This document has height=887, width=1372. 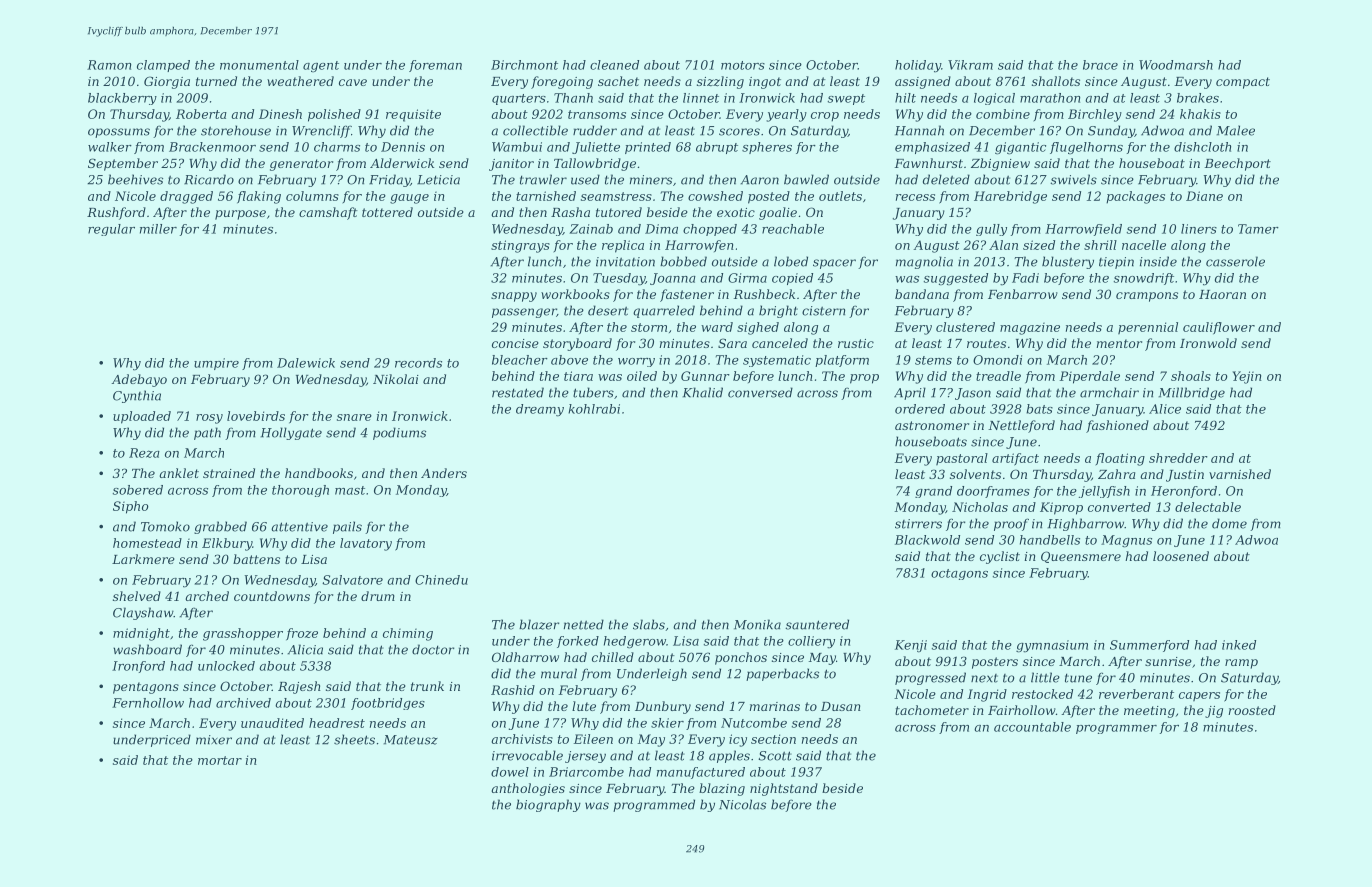 What do you see at coordinates (584, 624) in the document?
I see `netted` at bounding box center [584, 624].
